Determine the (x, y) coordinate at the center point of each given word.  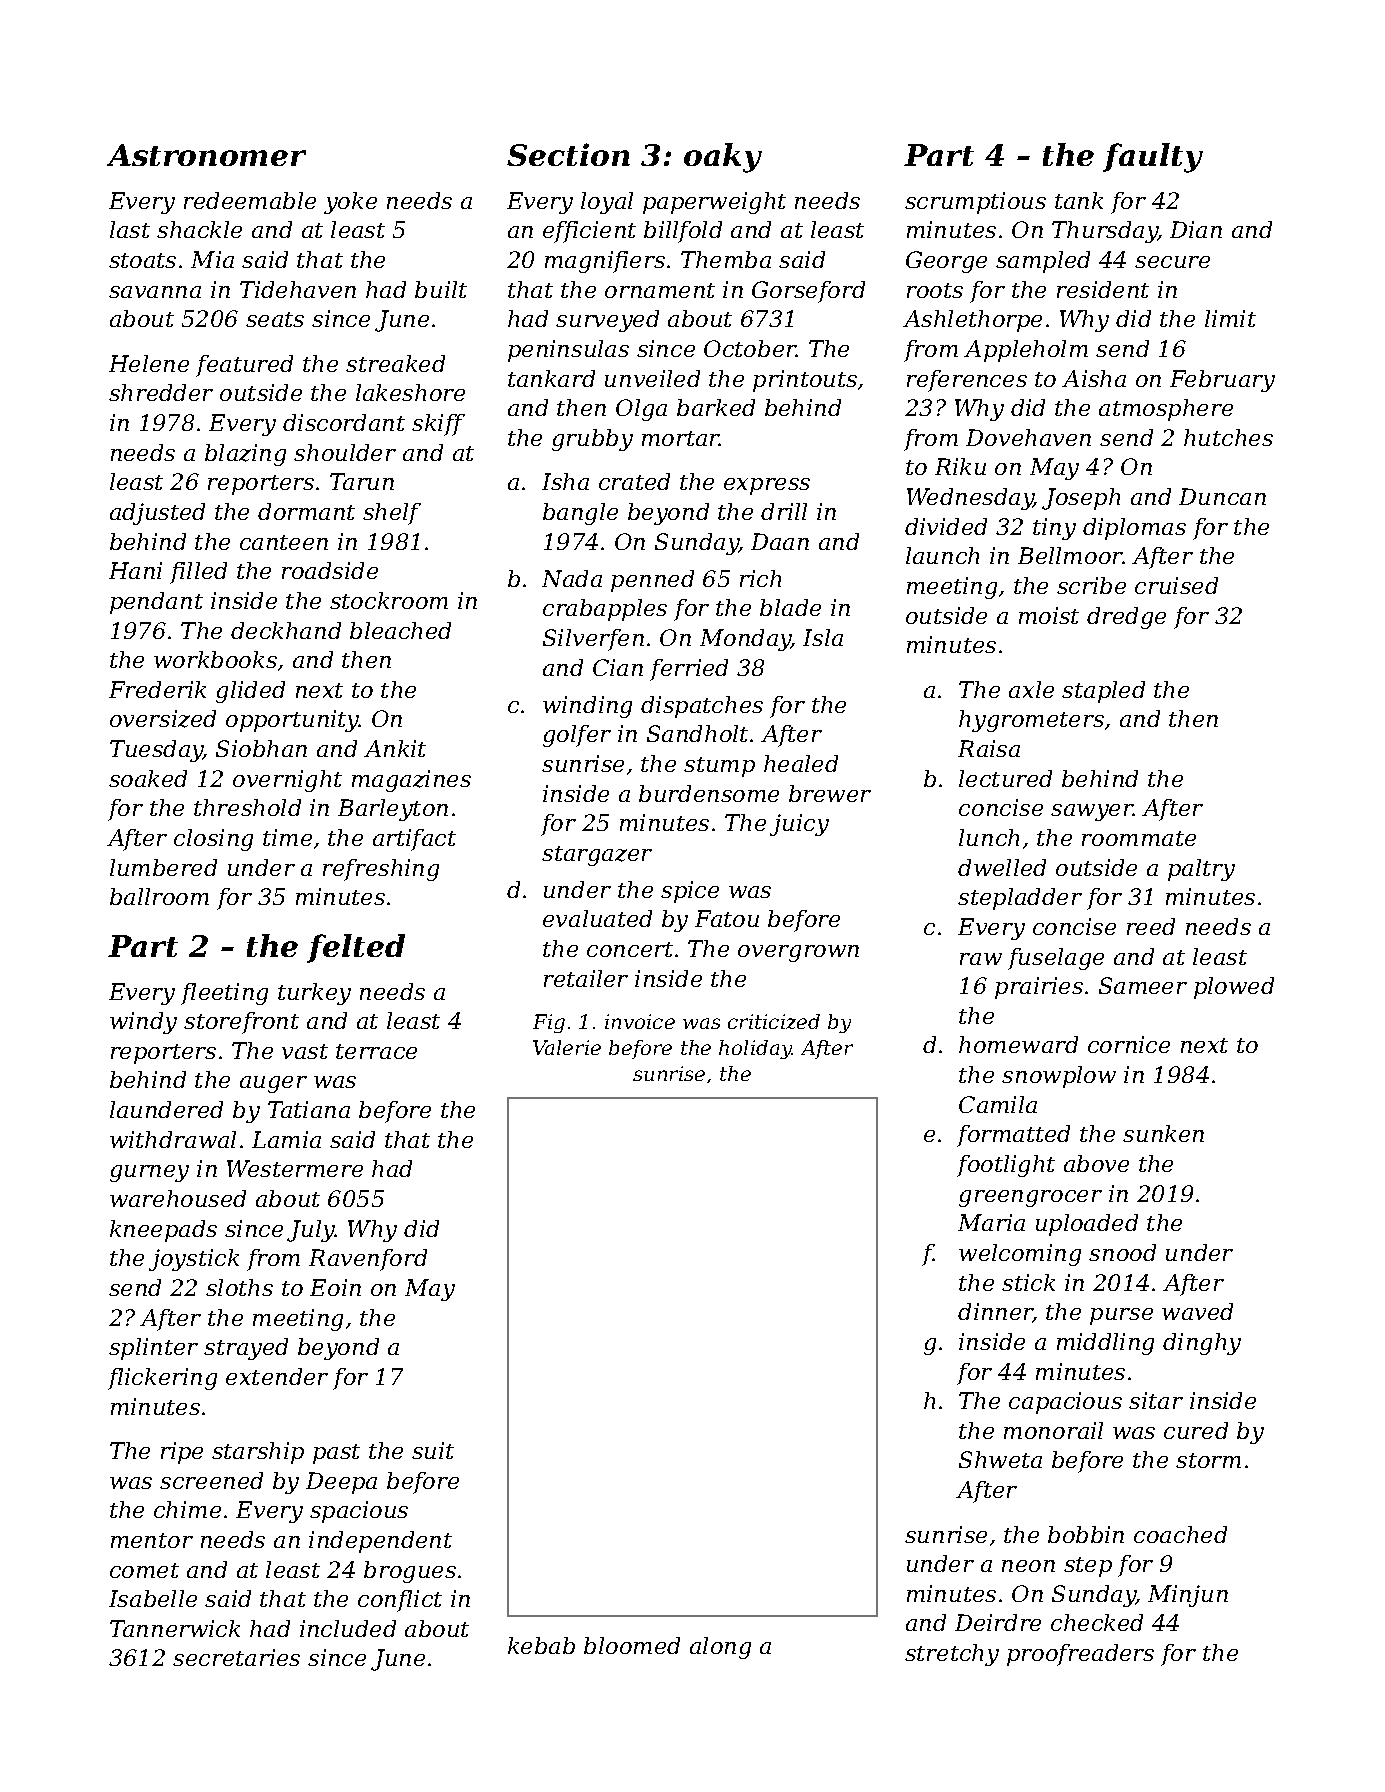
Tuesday (156, 751)
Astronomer (206, 155)
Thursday (1105, 232)
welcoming (1020, 1255)
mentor (152, 1540)
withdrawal (173, 1139)
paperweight (714, 203)
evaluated (597, 918)
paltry (1201, 870)
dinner (995, 1313)
